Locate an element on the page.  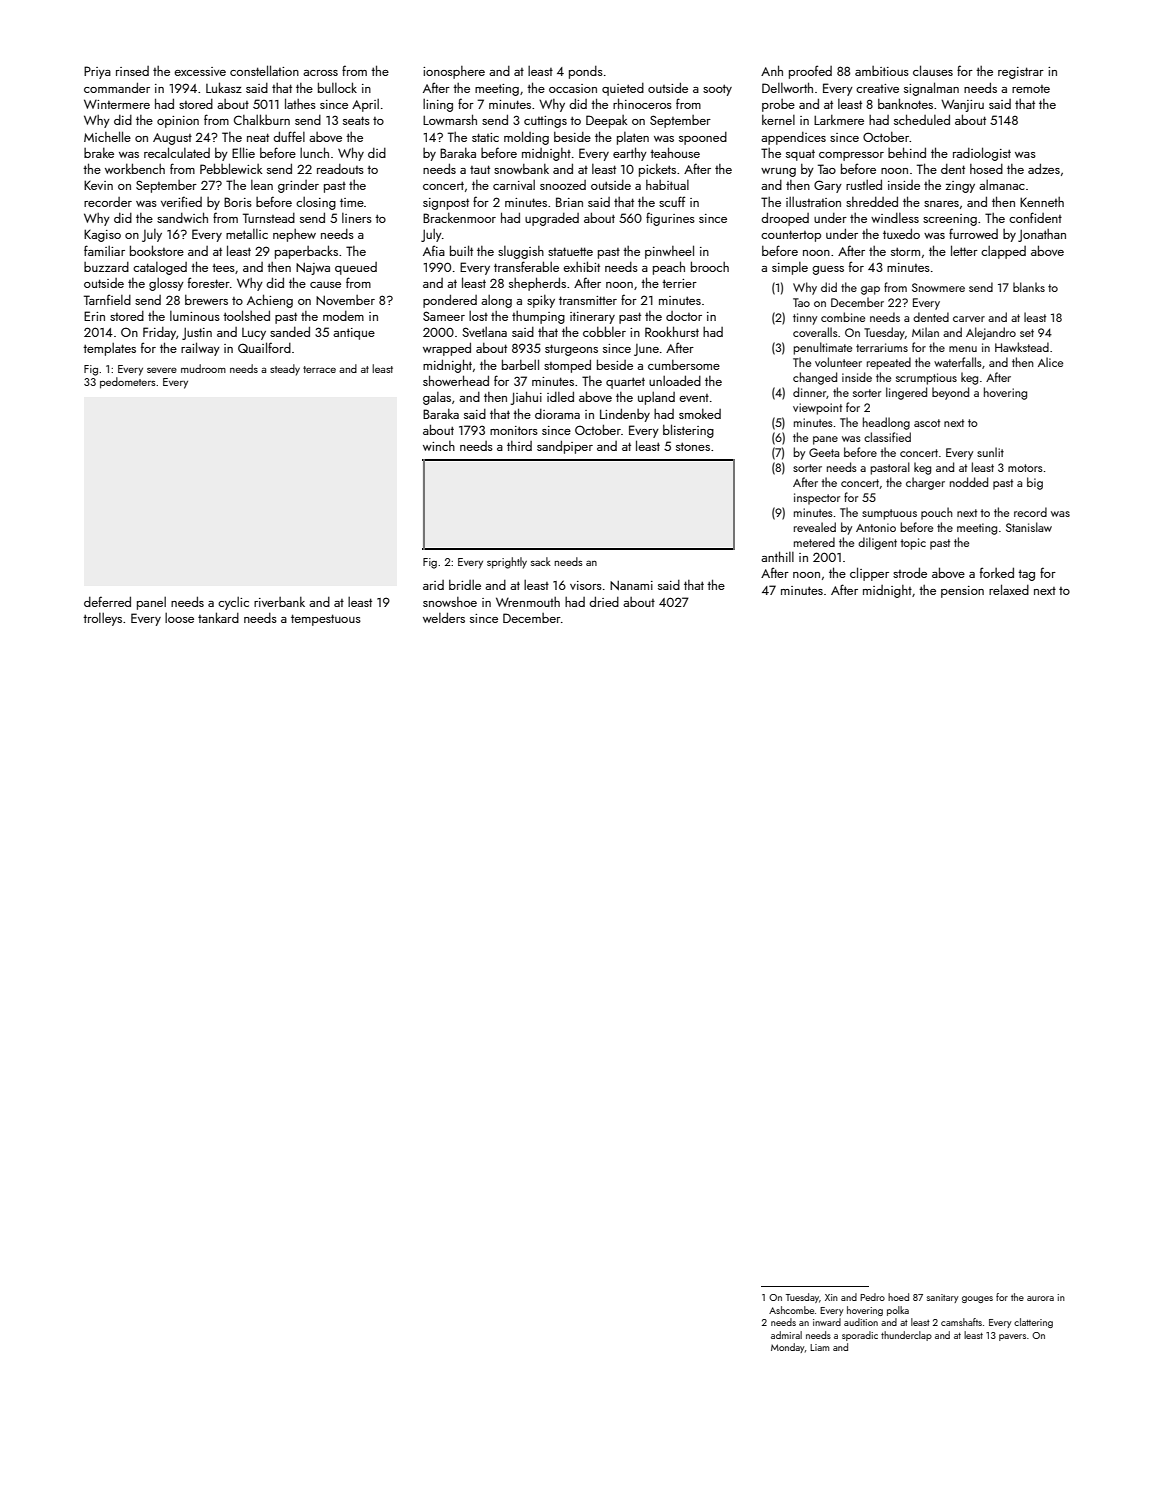
Monday is located at coordinates (787, 1348).
